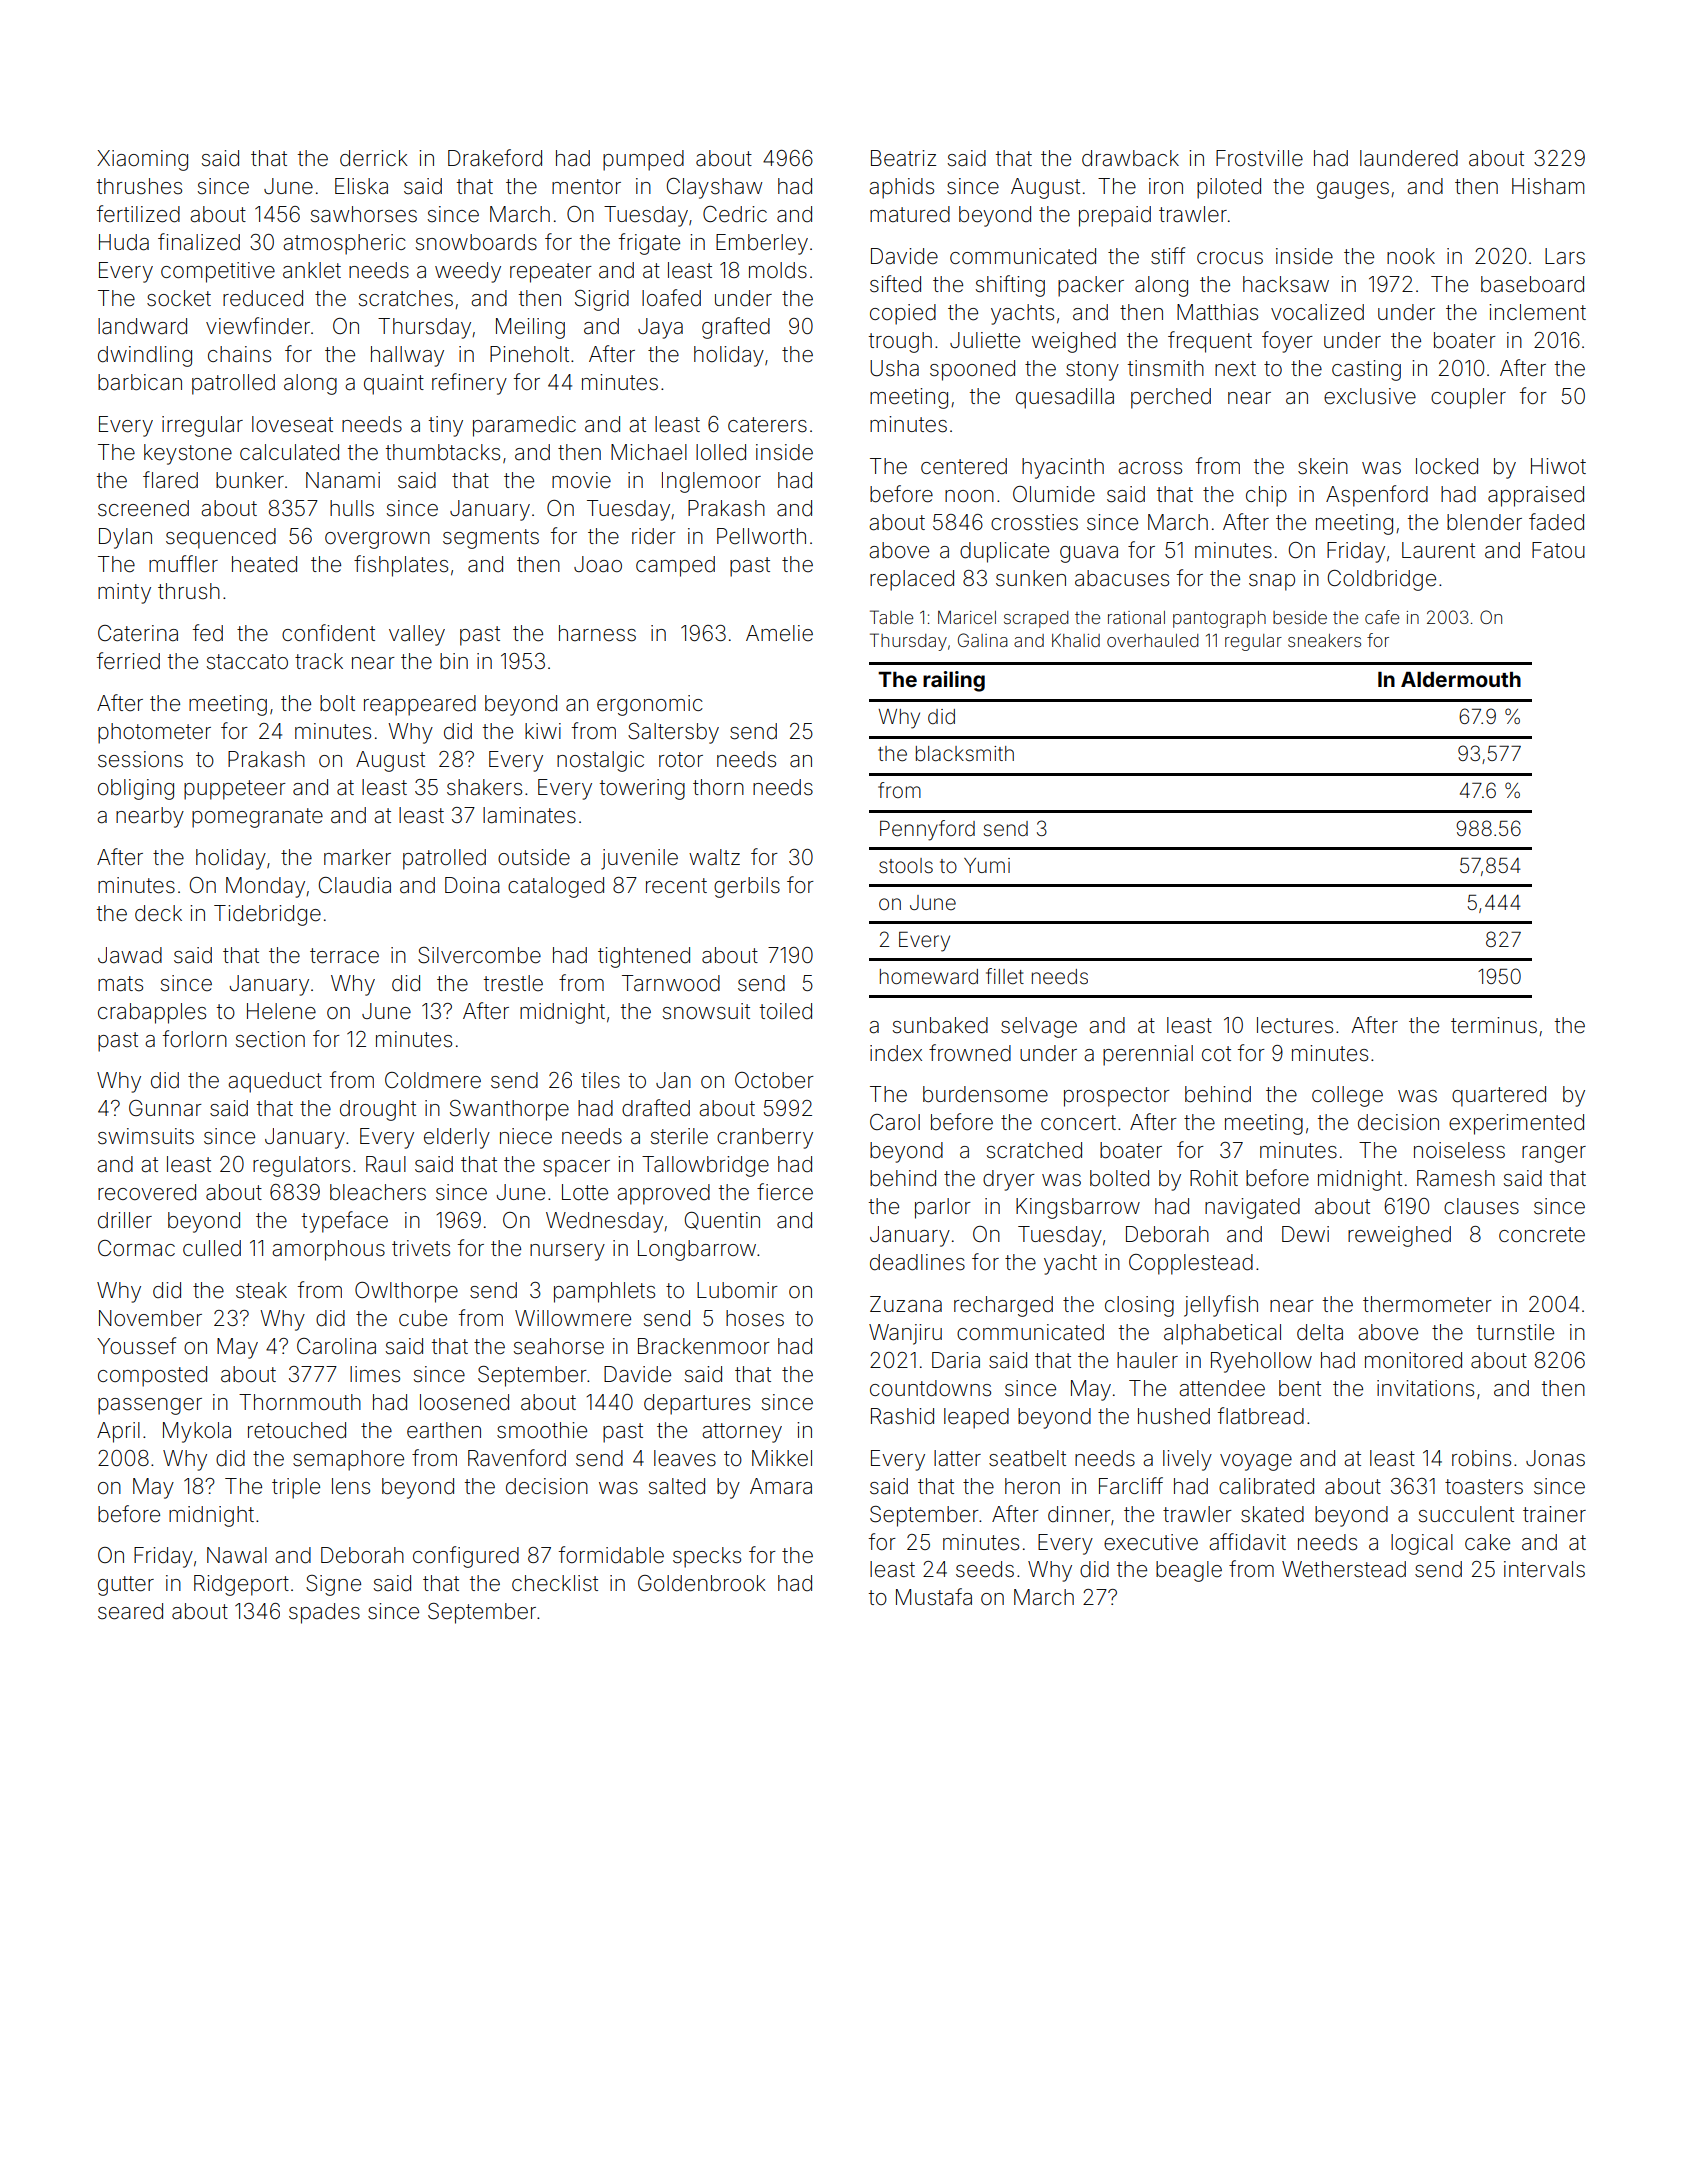  What do you see at coordinates (195, 1038) in the screenshot?
I see `forlorn` at bounding box center [195, 1038].
